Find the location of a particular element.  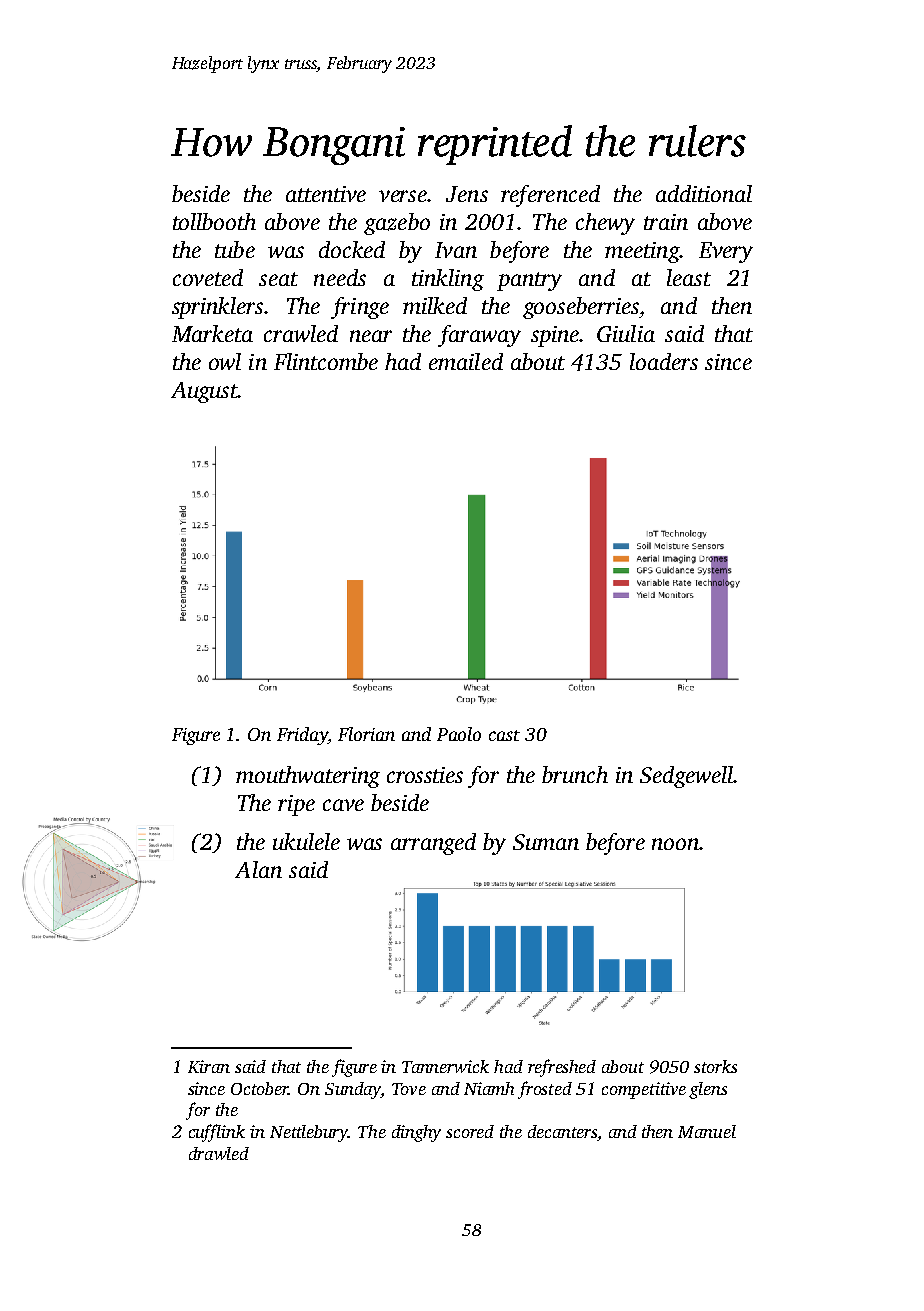

faraway is located at coordinates (479, 336).
